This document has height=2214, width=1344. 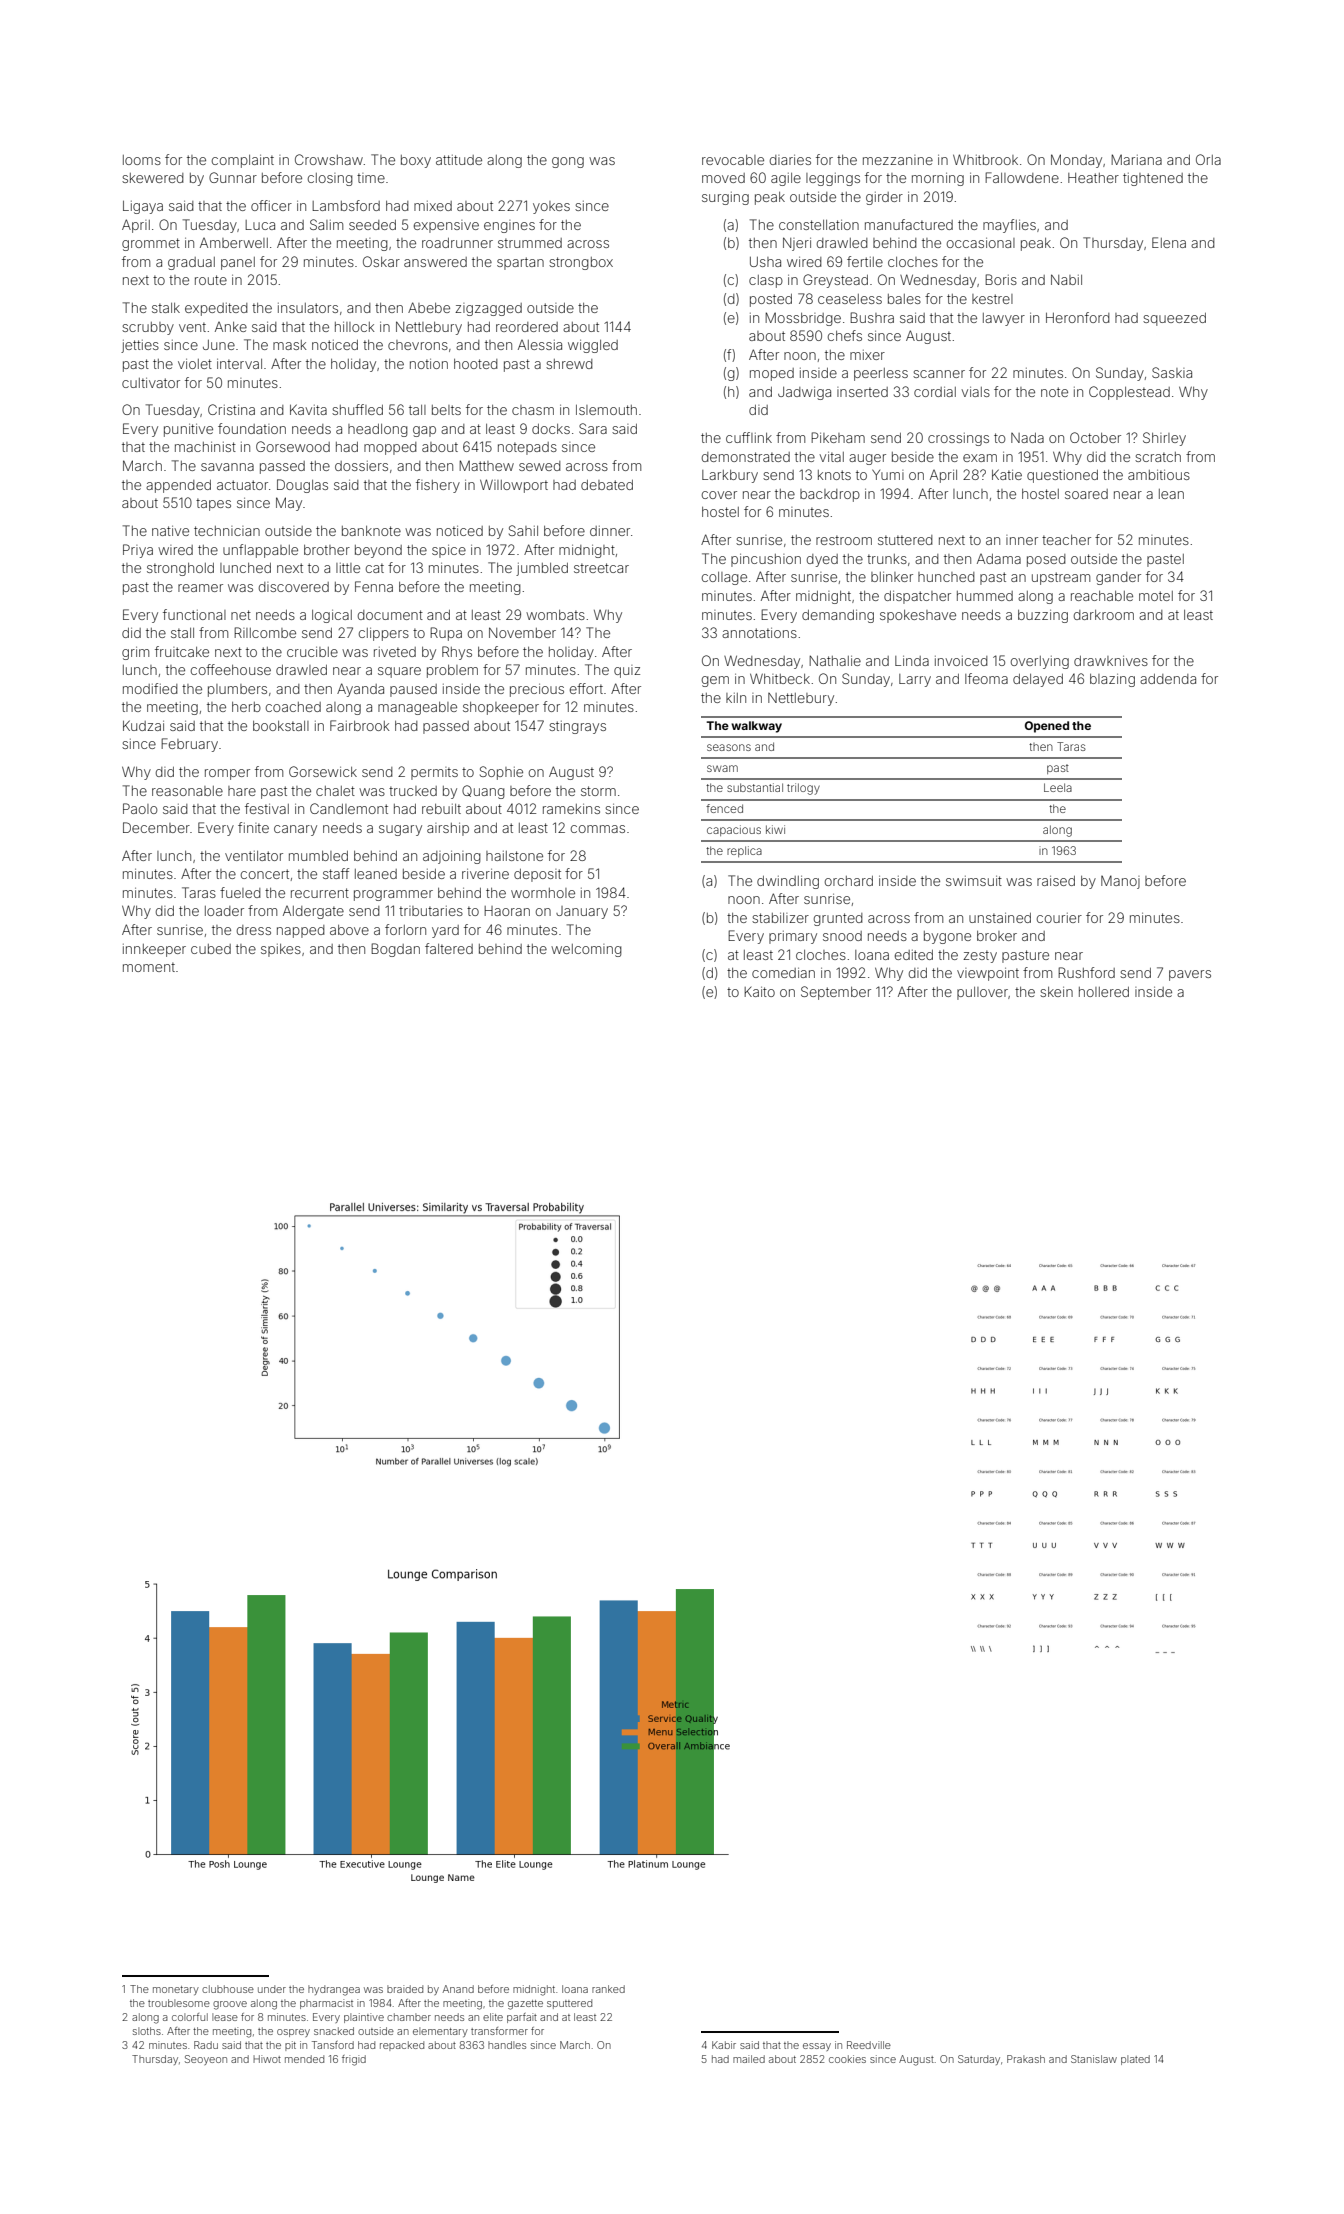 What do you see at coordinates (228, 1989) in the document?
I see `clubhouse` at bounding box center [228, 1989].
